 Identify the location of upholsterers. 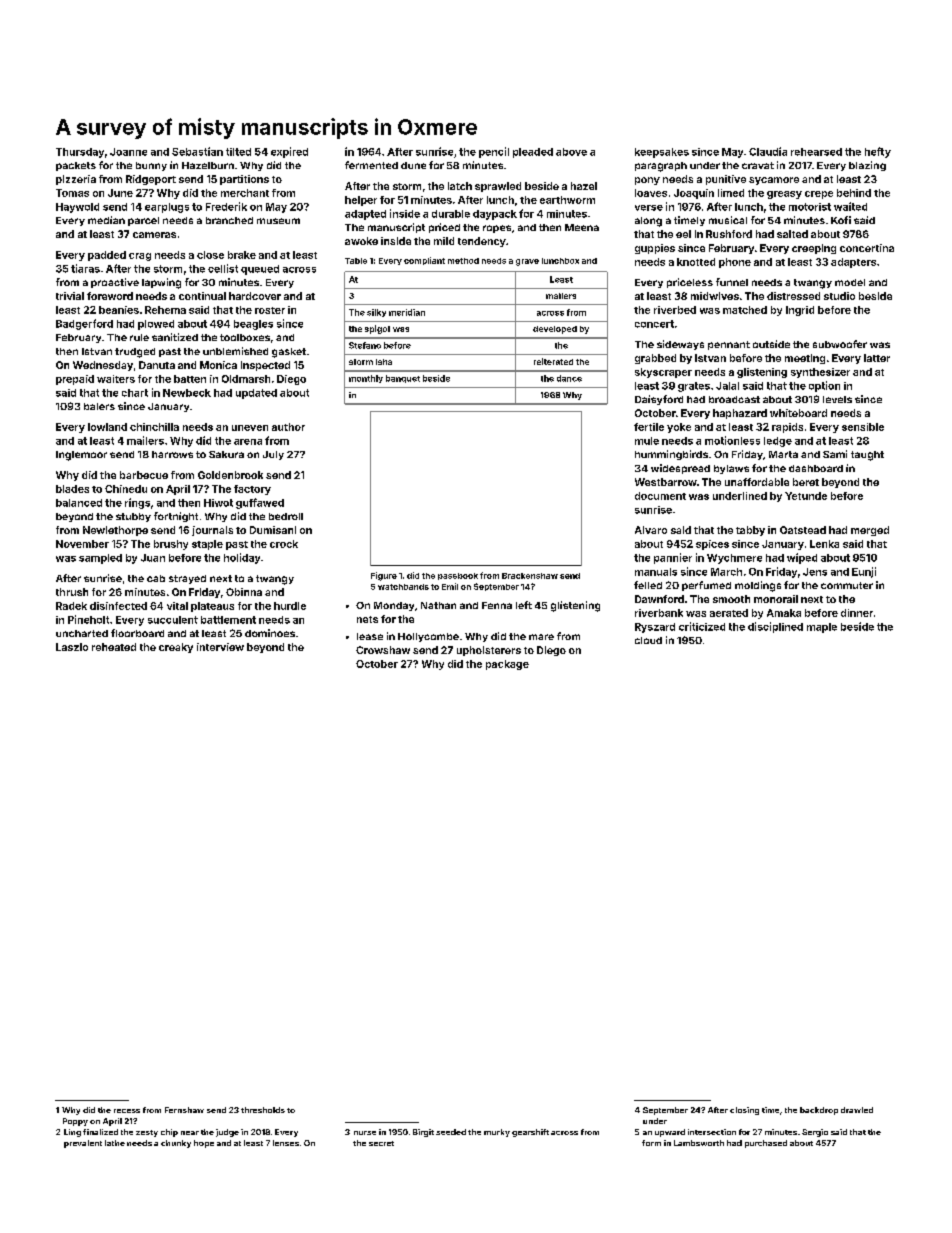
(489, 651).
